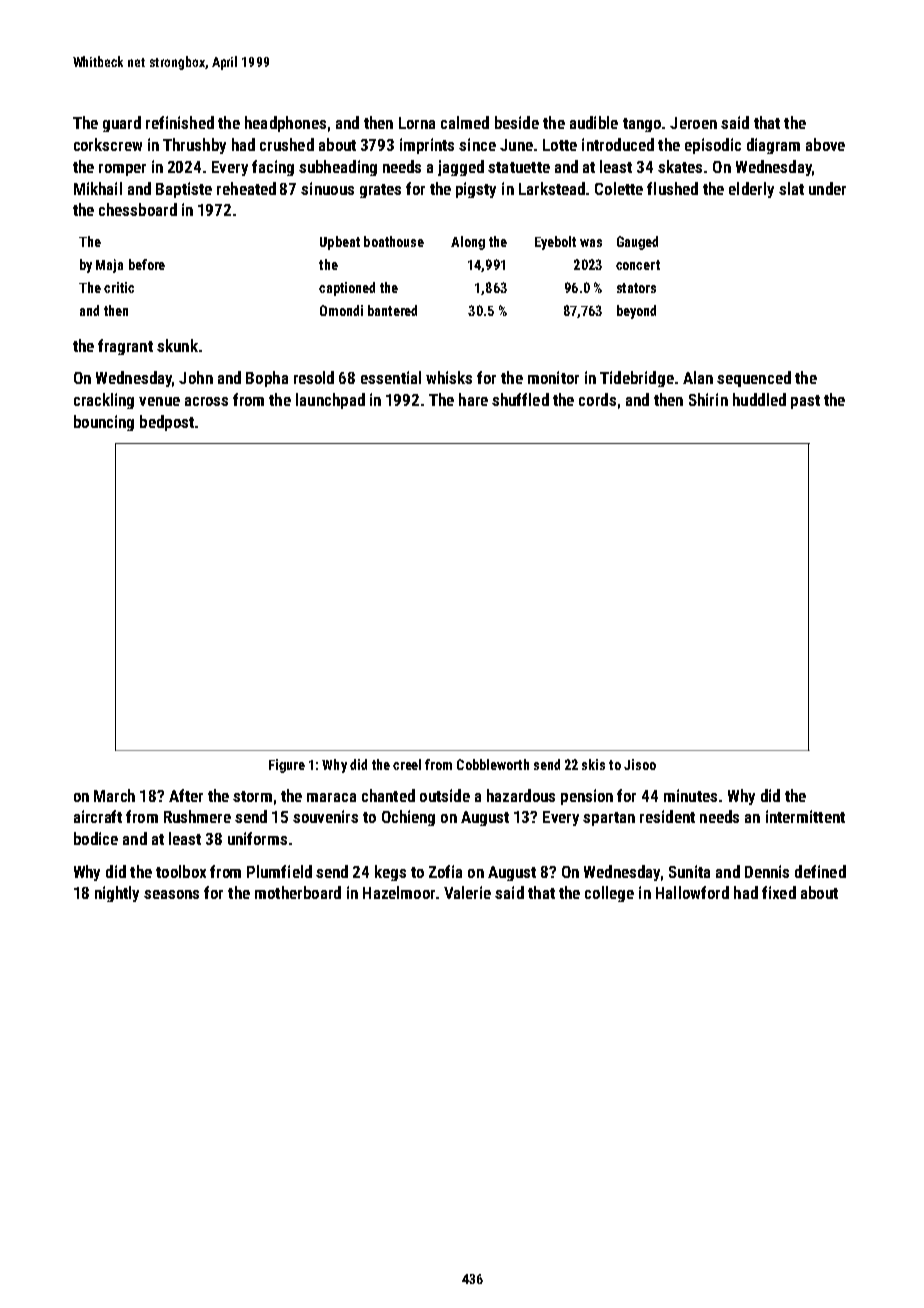 The height and width of the screenshot is (1308, 924). I want to click on cords, so click(597, 399).
